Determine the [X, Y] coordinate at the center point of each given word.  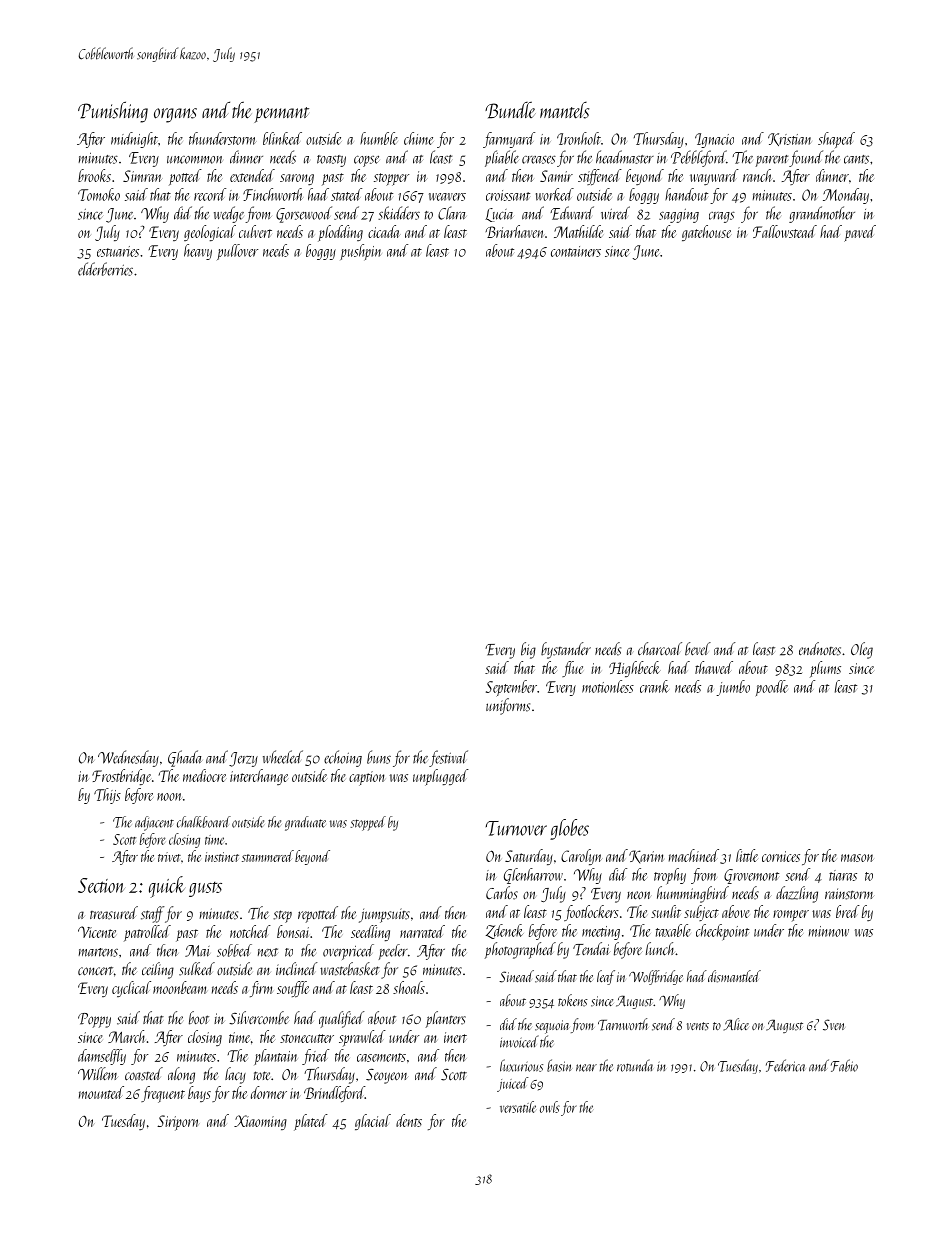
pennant [281, 115]
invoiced [519, 1041]
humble [379, 138]
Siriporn [177, 1123]
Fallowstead [785, 231]
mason [857, 858]
